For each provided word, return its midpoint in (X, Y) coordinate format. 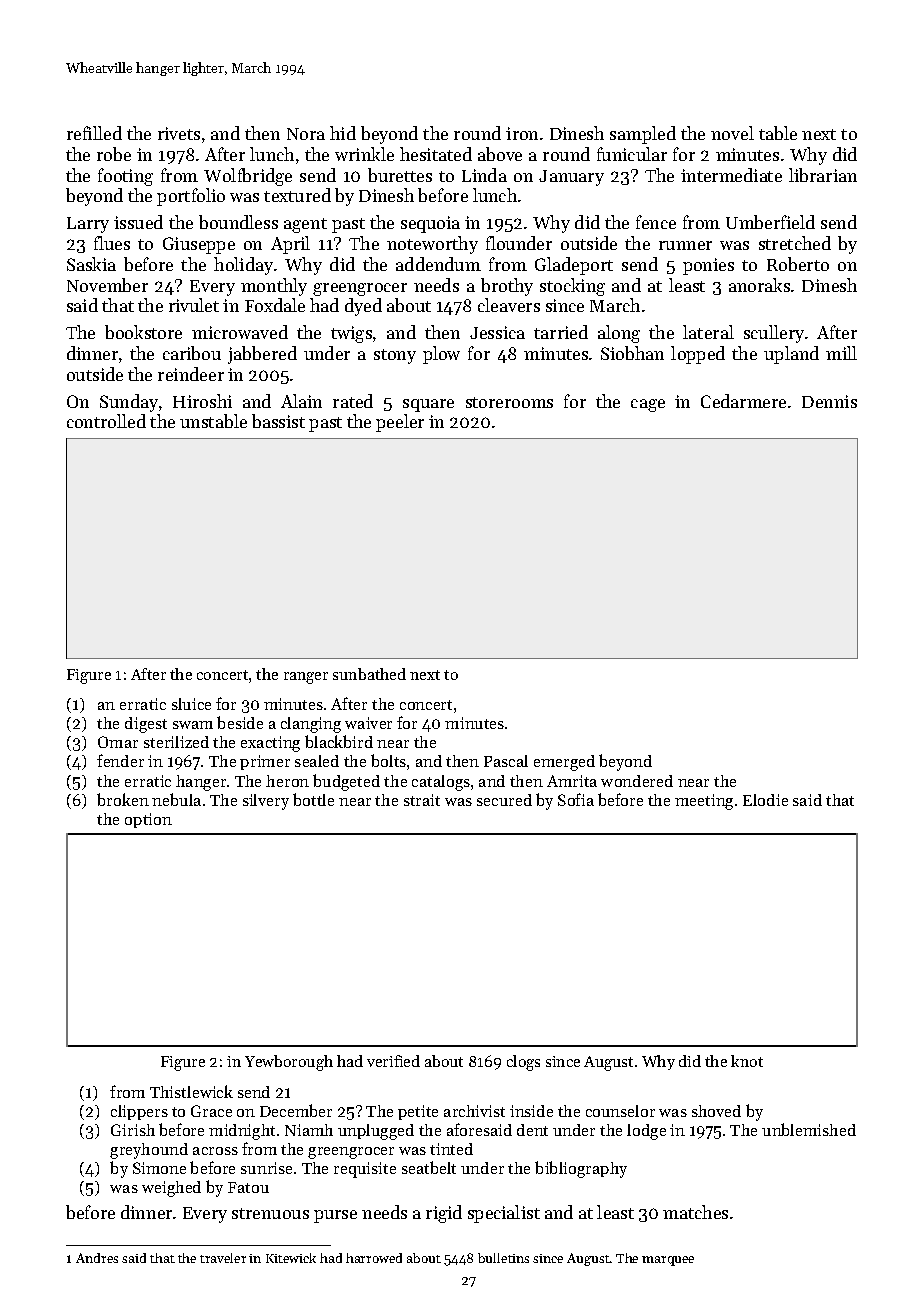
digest (146, 725)
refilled (94, 133)
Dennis (829, 401)
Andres (97, 1258)
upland (791, 355)
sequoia (430, 224)
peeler (400, 423)
